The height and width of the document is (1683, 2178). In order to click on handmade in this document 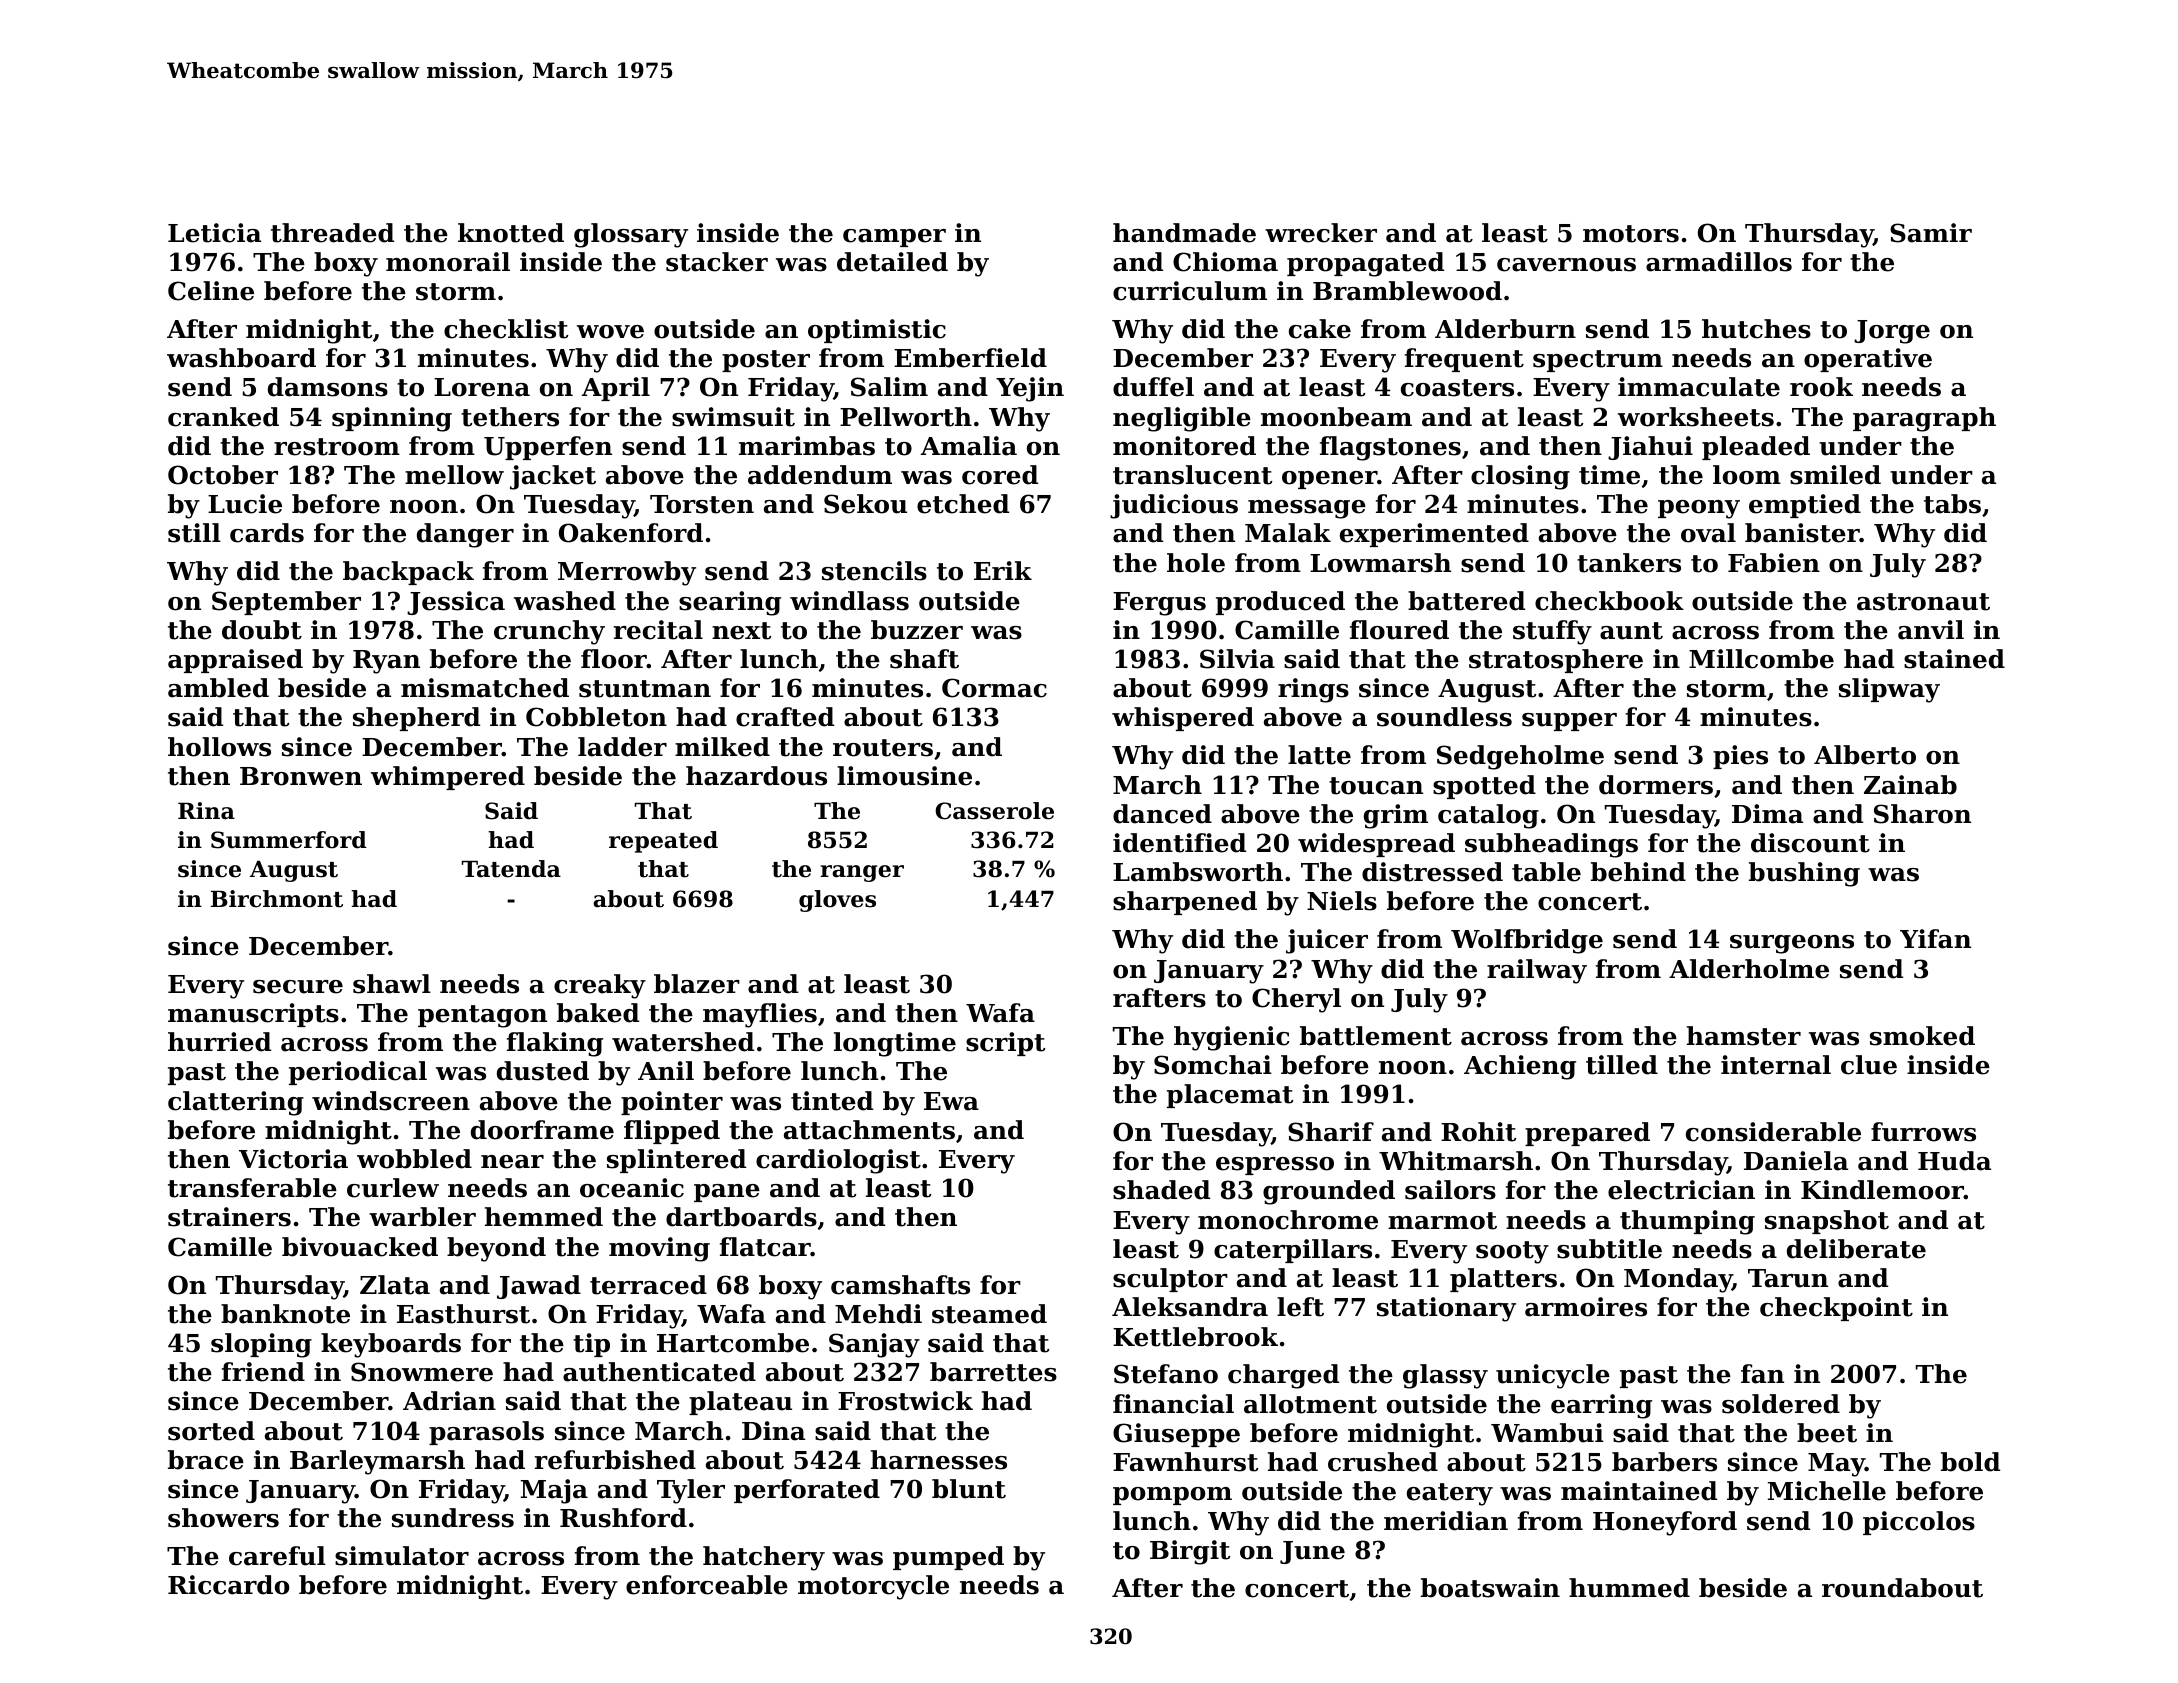, I will do `click(1184, 233)`.
